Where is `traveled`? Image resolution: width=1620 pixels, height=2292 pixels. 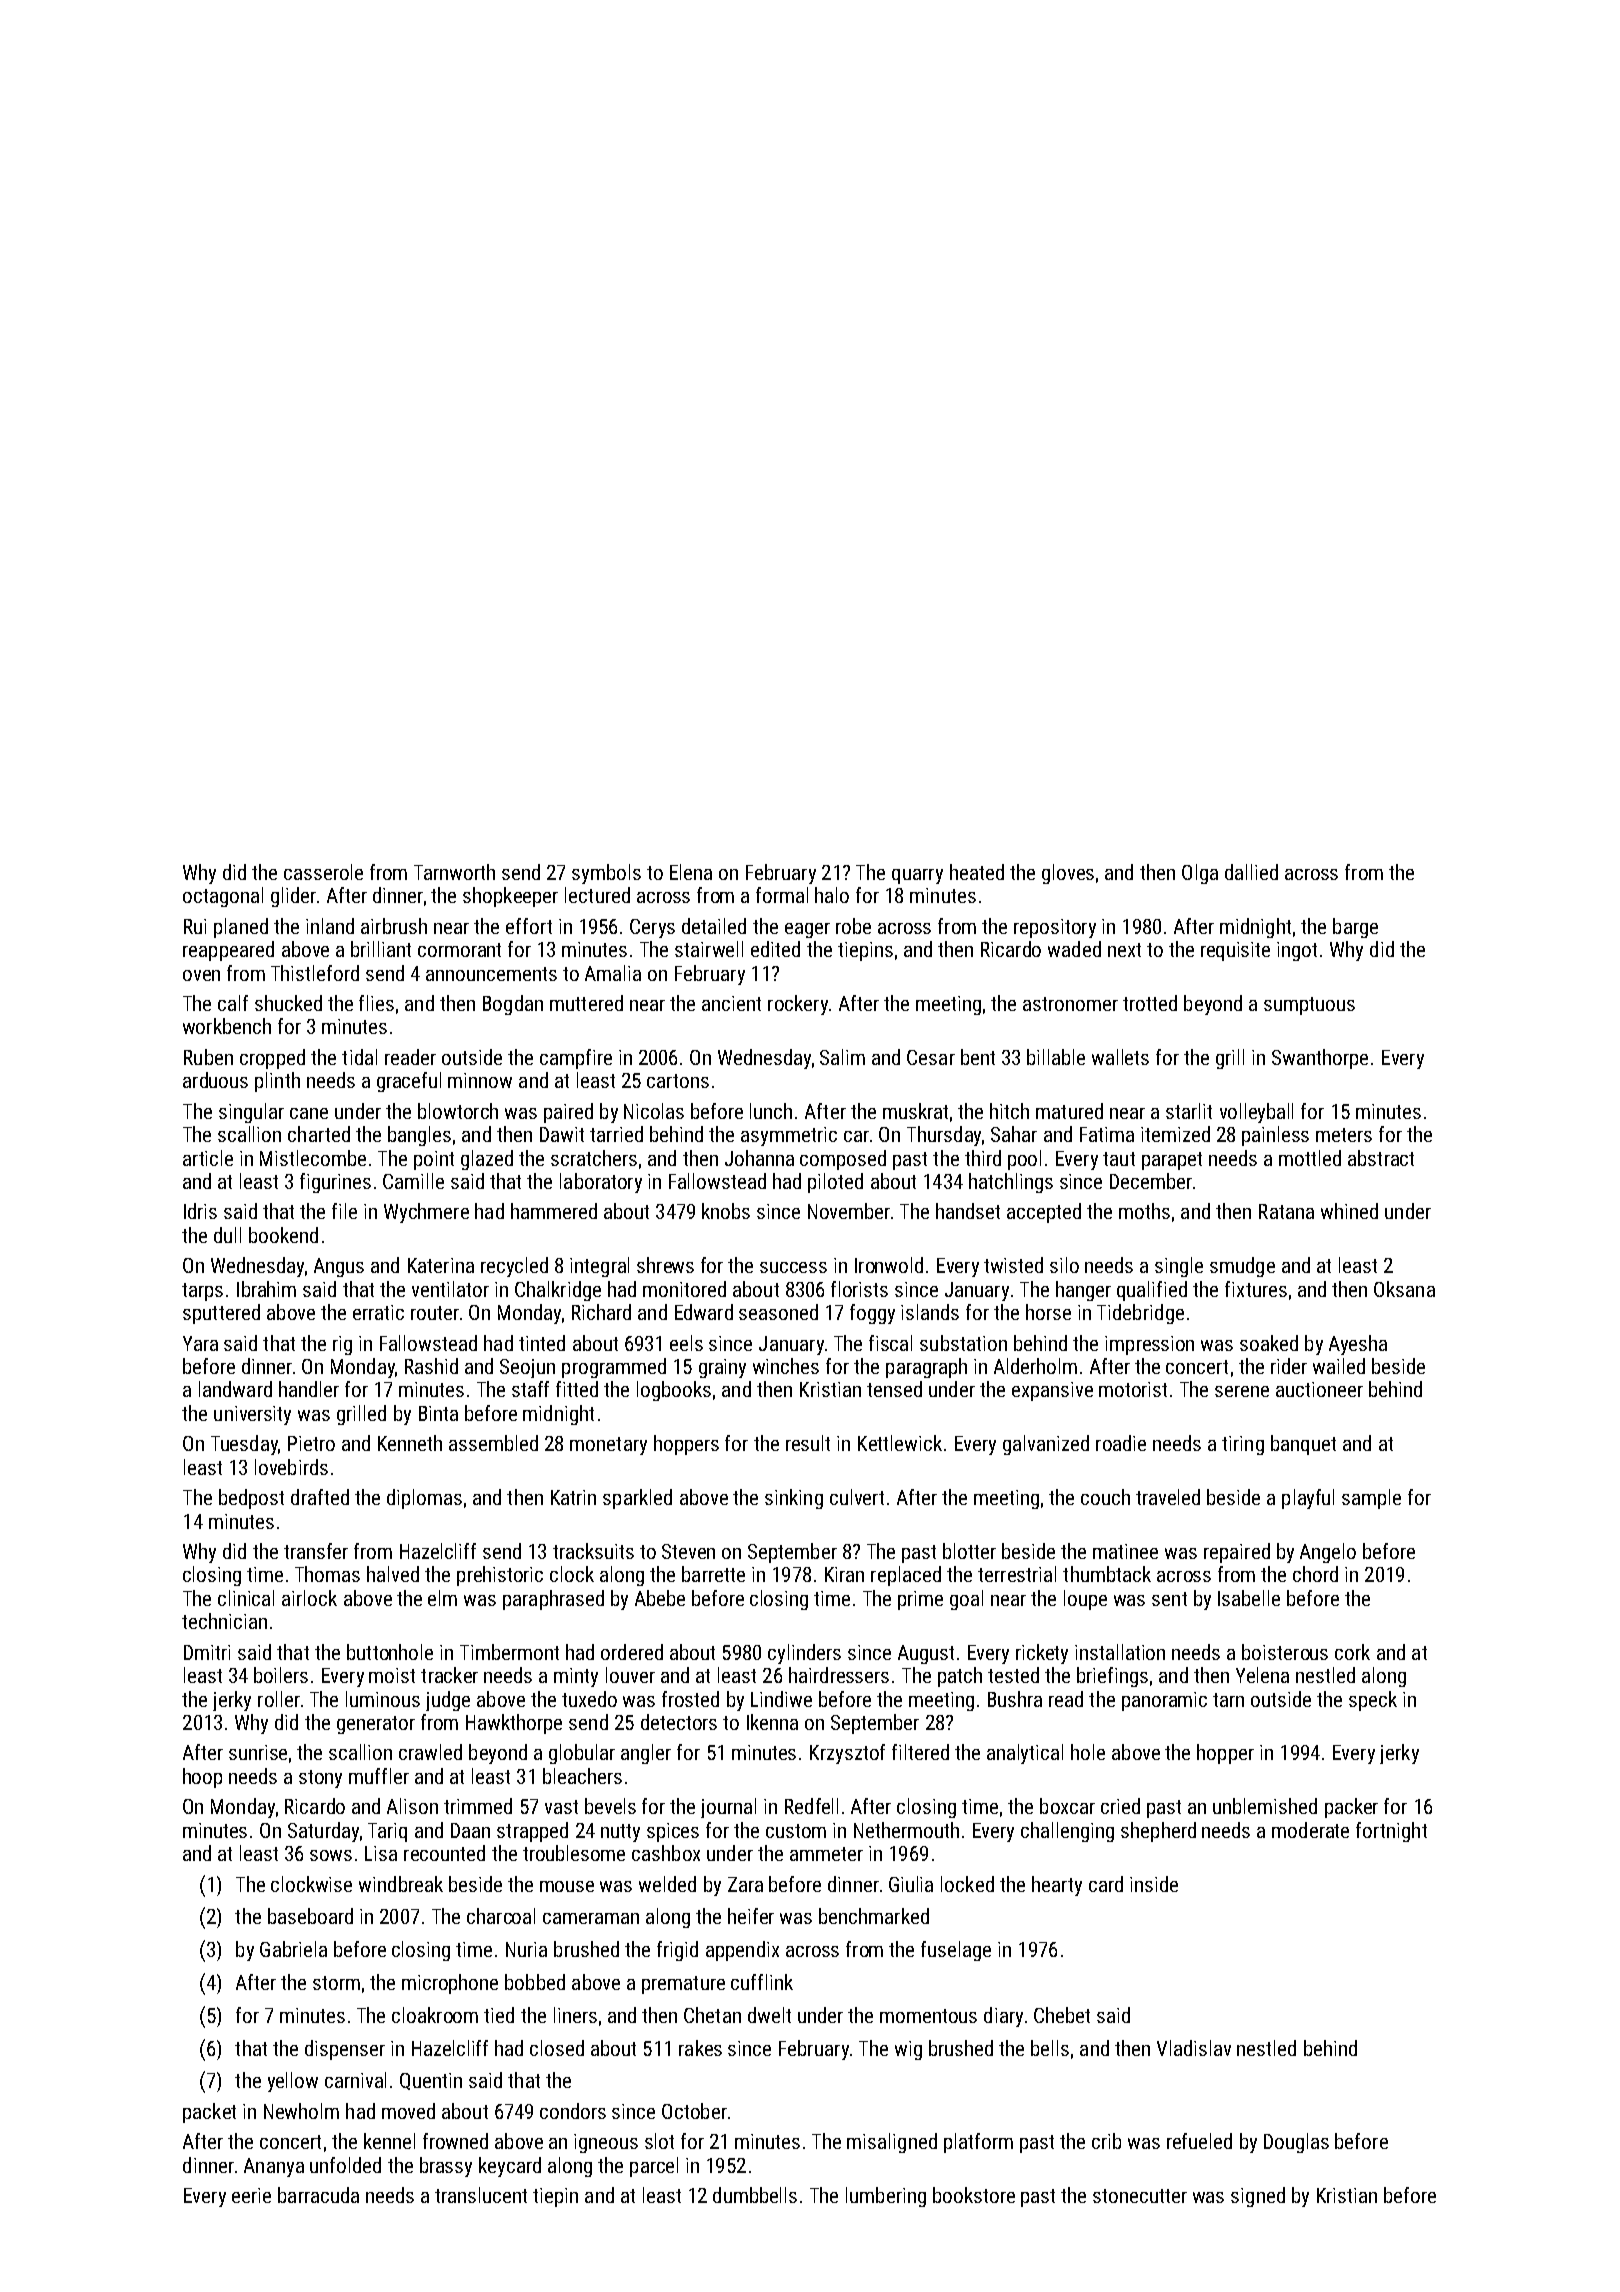 traveled is located at coordinates (1168, 1497).
